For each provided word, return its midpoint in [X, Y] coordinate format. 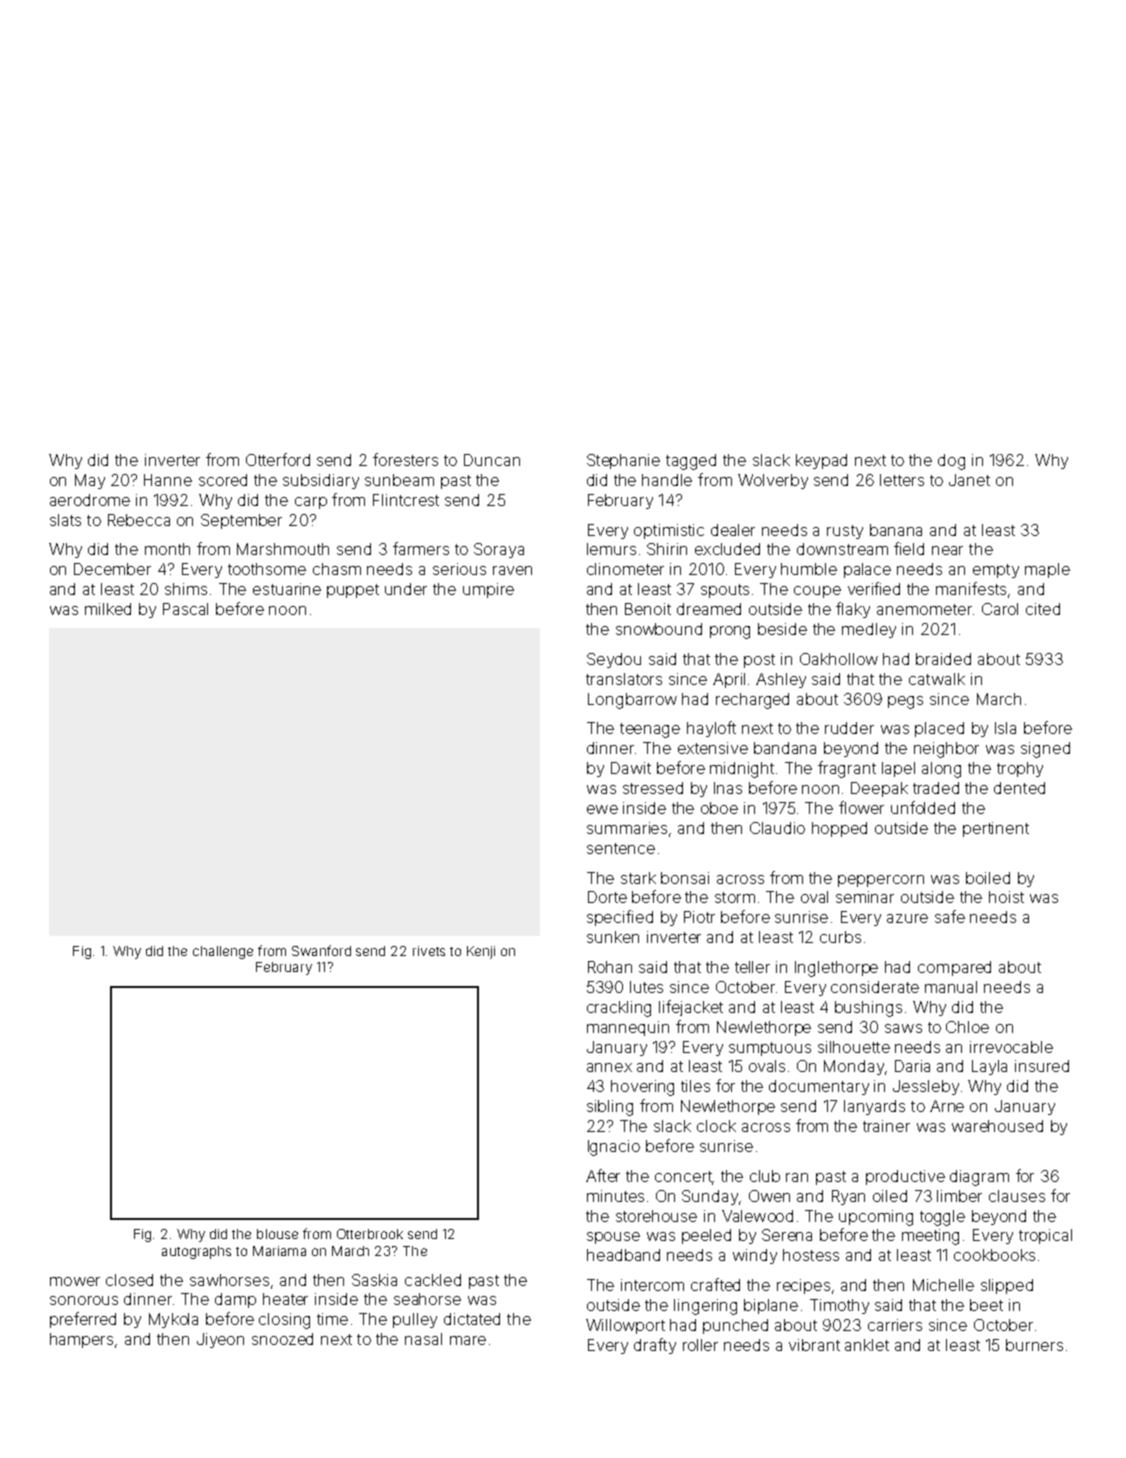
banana [896, 530]
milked [108, 609]
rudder [849, 728]
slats [65, 520]
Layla [989, 1067]
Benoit [648, 609]
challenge [223, 952]
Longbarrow [632, 701]
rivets [429, 951]
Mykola [173, 1320]
